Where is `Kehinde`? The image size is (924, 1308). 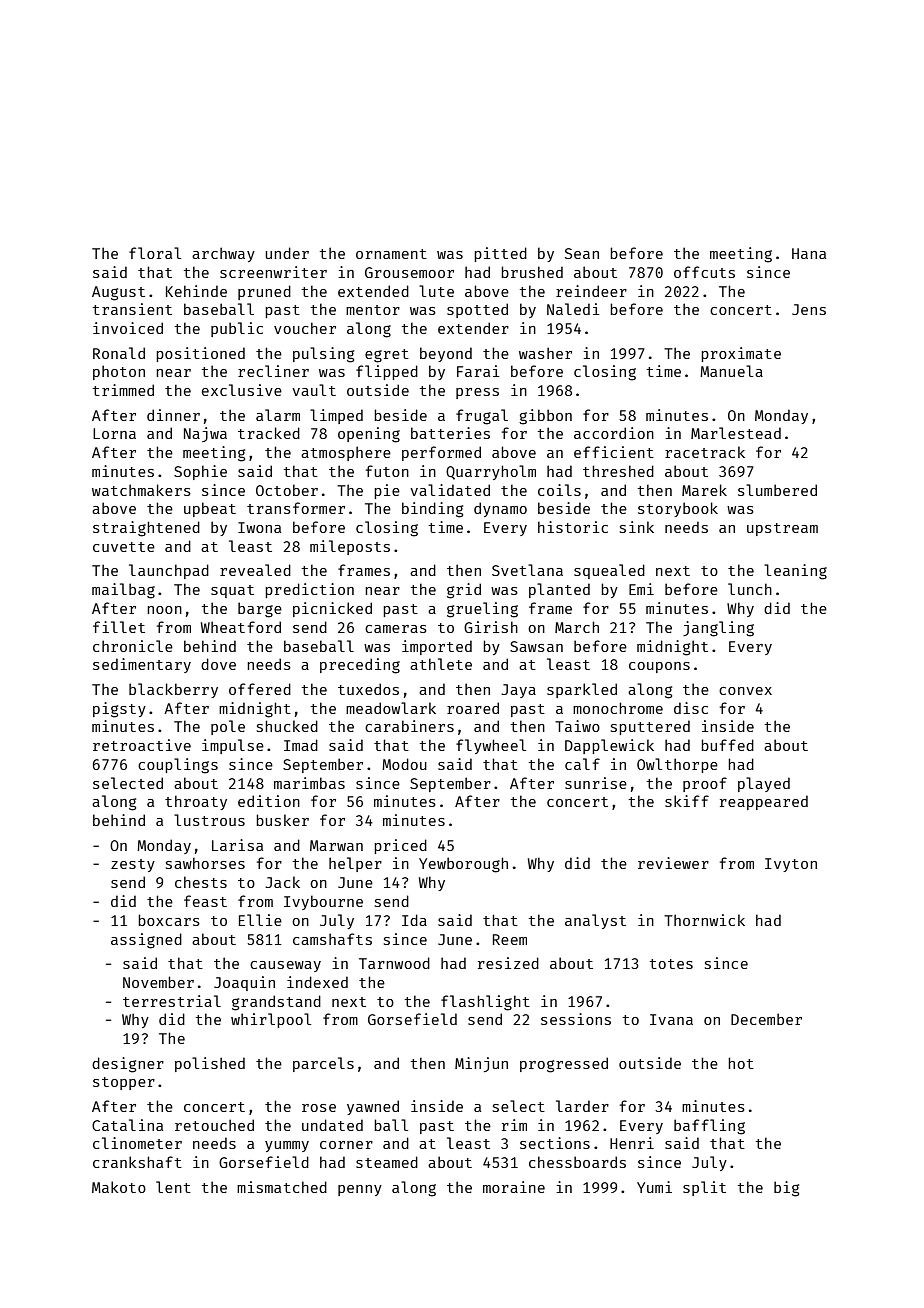 Kehinde is located at coordinates (196, 291).
